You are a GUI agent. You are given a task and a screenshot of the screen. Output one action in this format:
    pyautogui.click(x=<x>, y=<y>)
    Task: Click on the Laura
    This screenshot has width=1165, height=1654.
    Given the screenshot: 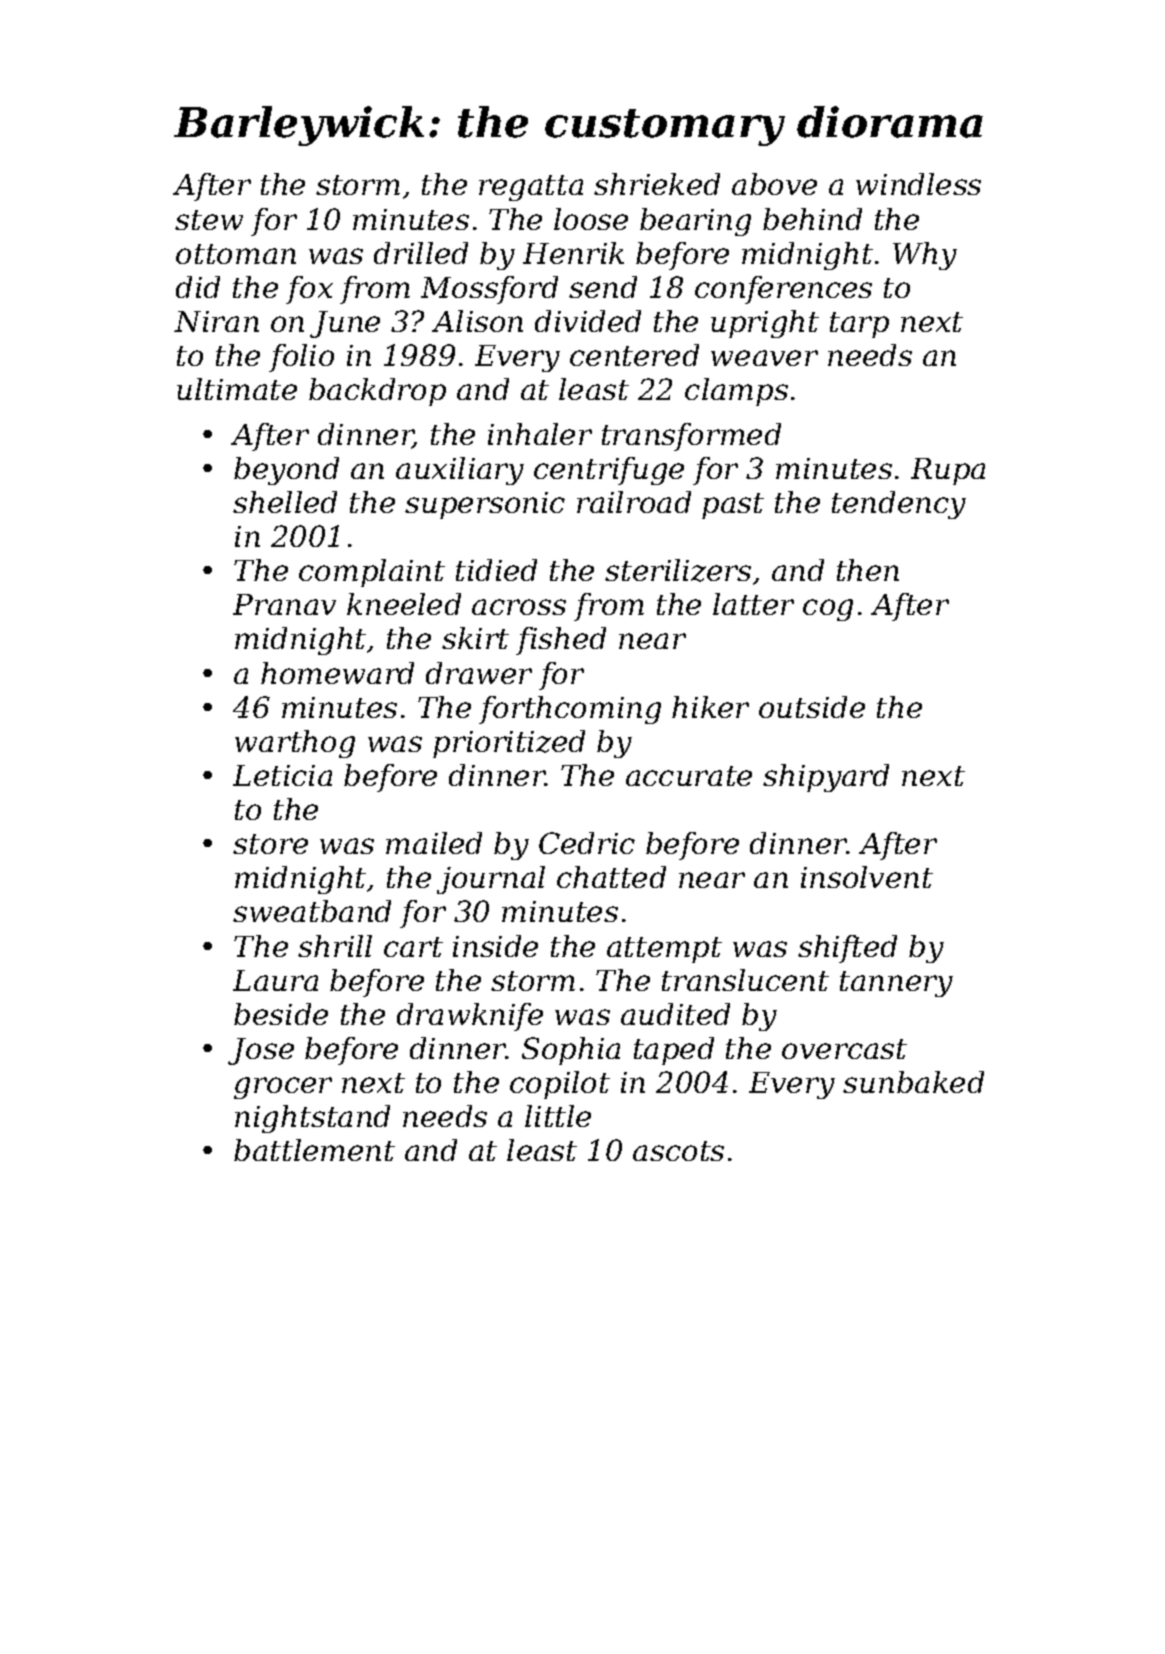 What is the action you would take?
    pyautogui.click(x=275, y=980)
